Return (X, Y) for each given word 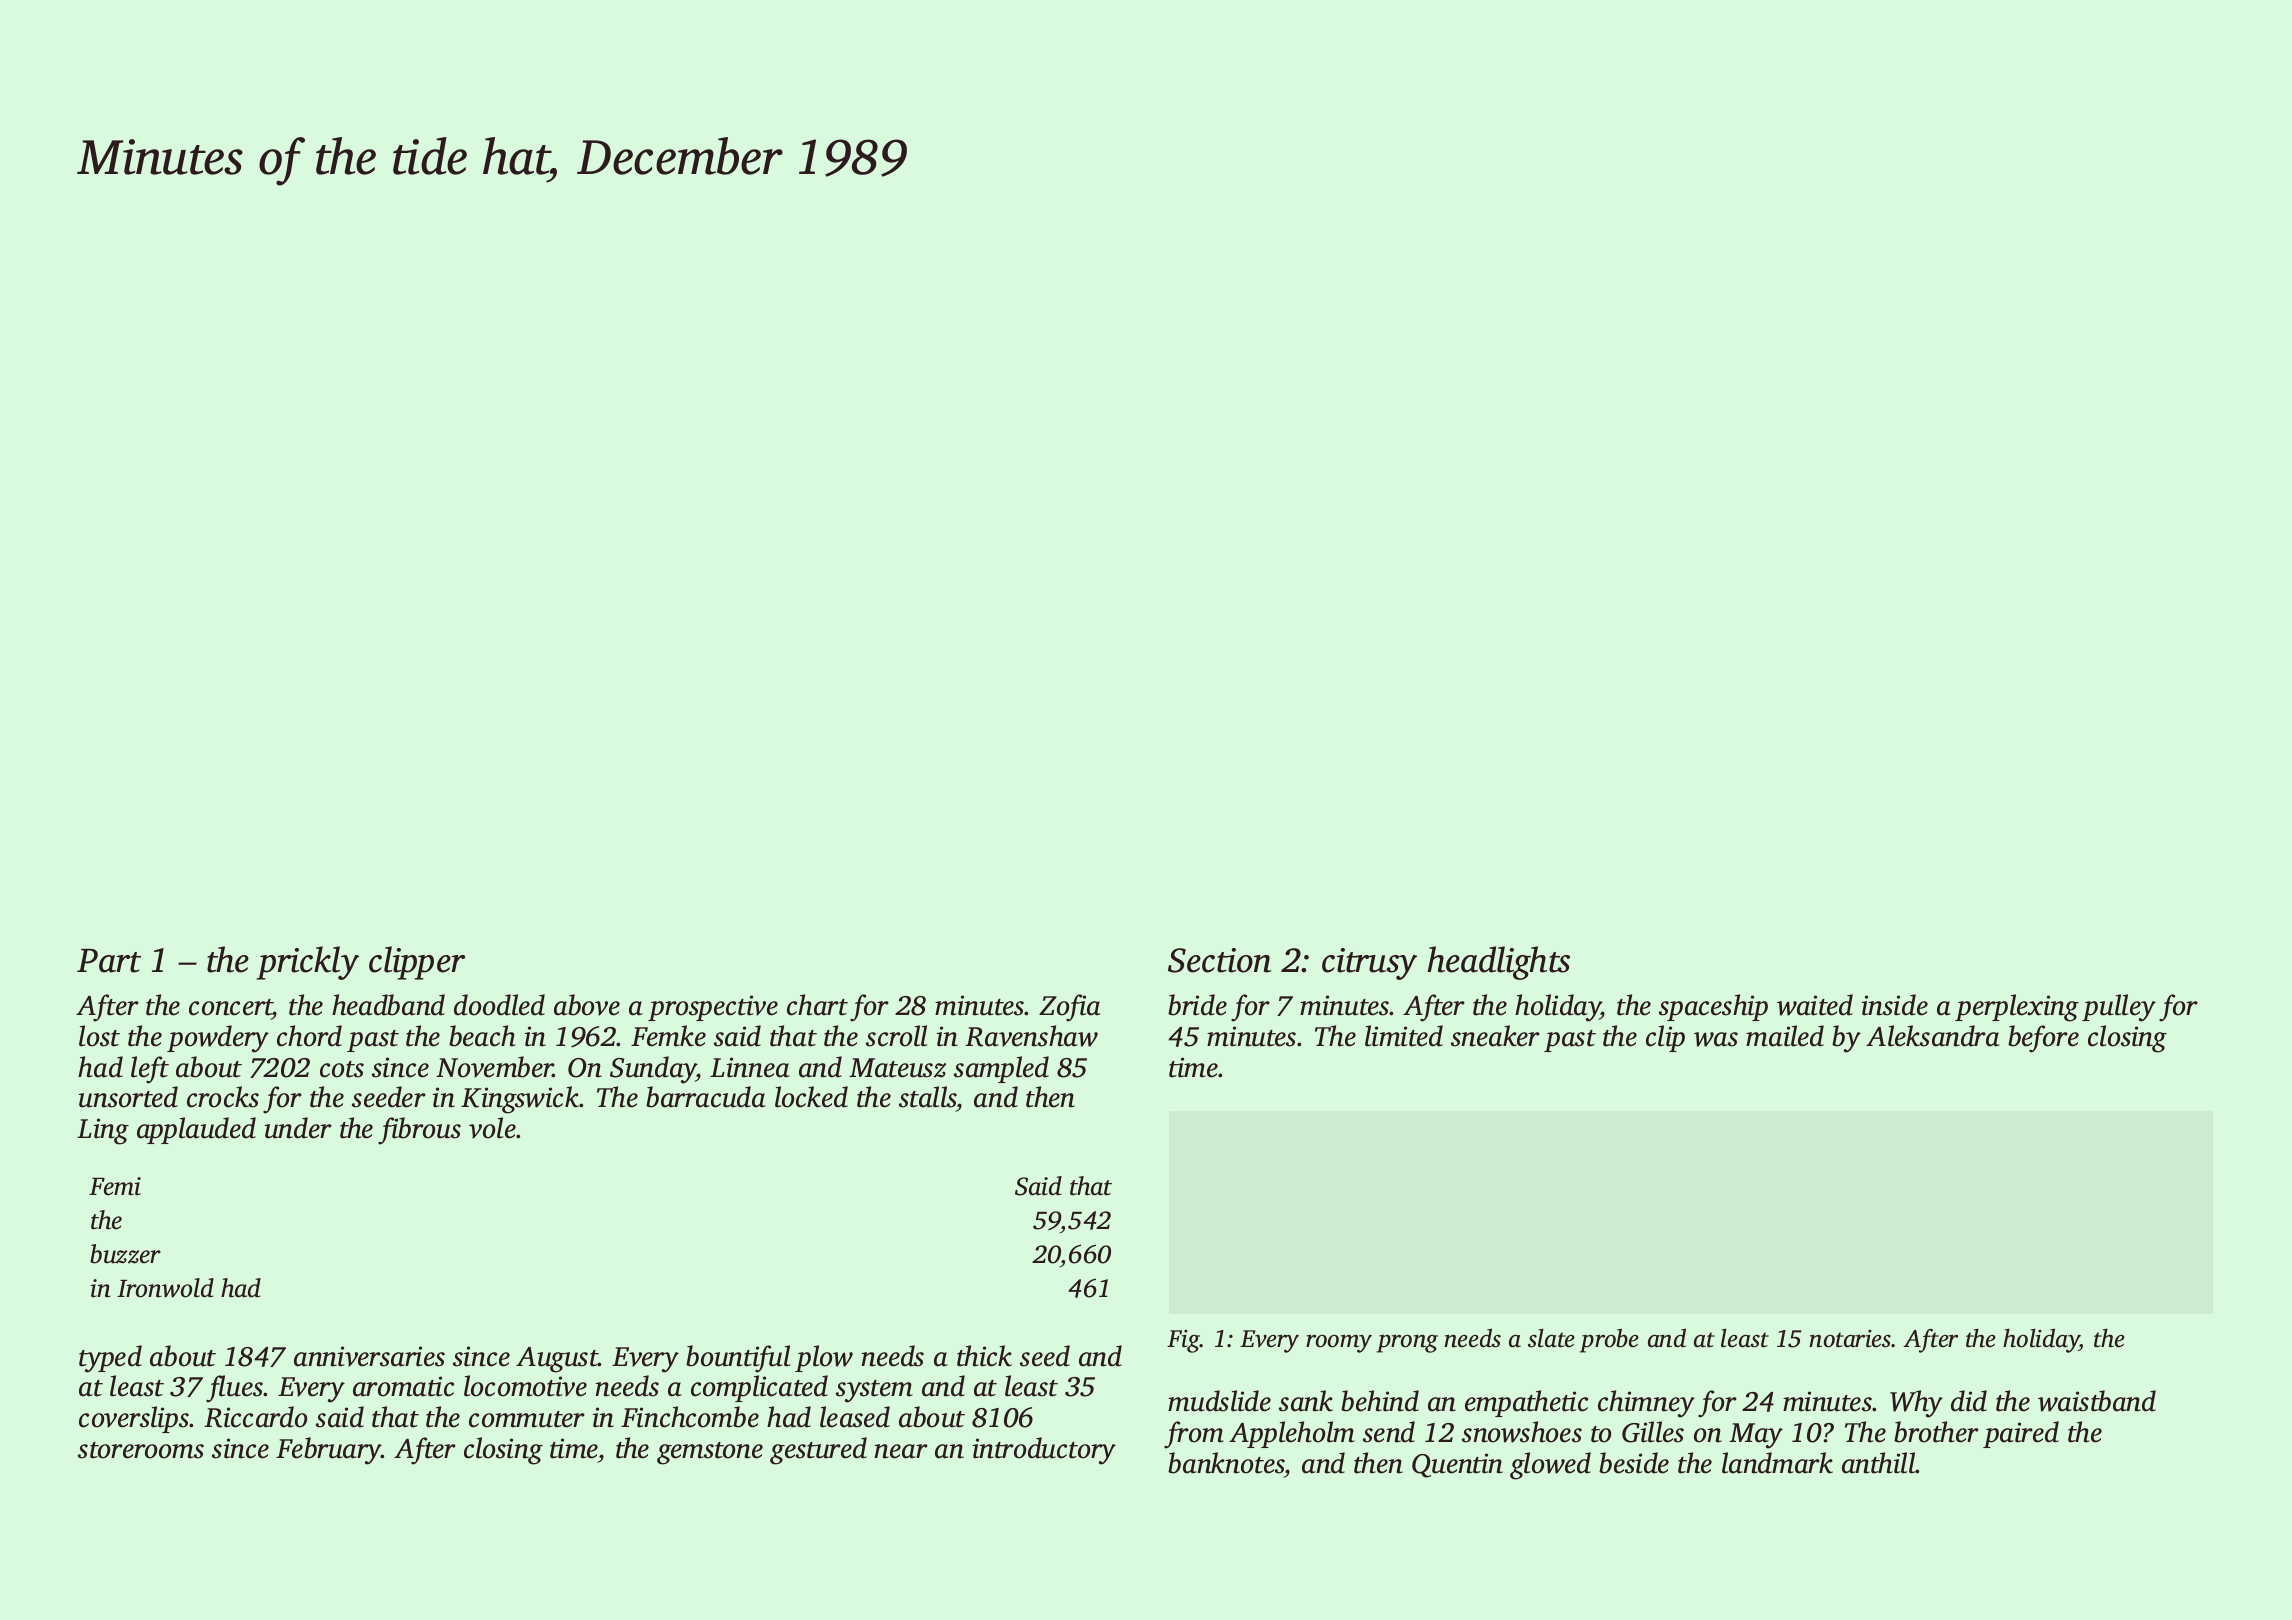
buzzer (125, 1254)
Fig (1183, 1341)
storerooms (141, 1450)
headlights (1498, 963)
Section (1219, 960)
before (2043, 1039)
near (901, 1451)
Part (109, 961)
